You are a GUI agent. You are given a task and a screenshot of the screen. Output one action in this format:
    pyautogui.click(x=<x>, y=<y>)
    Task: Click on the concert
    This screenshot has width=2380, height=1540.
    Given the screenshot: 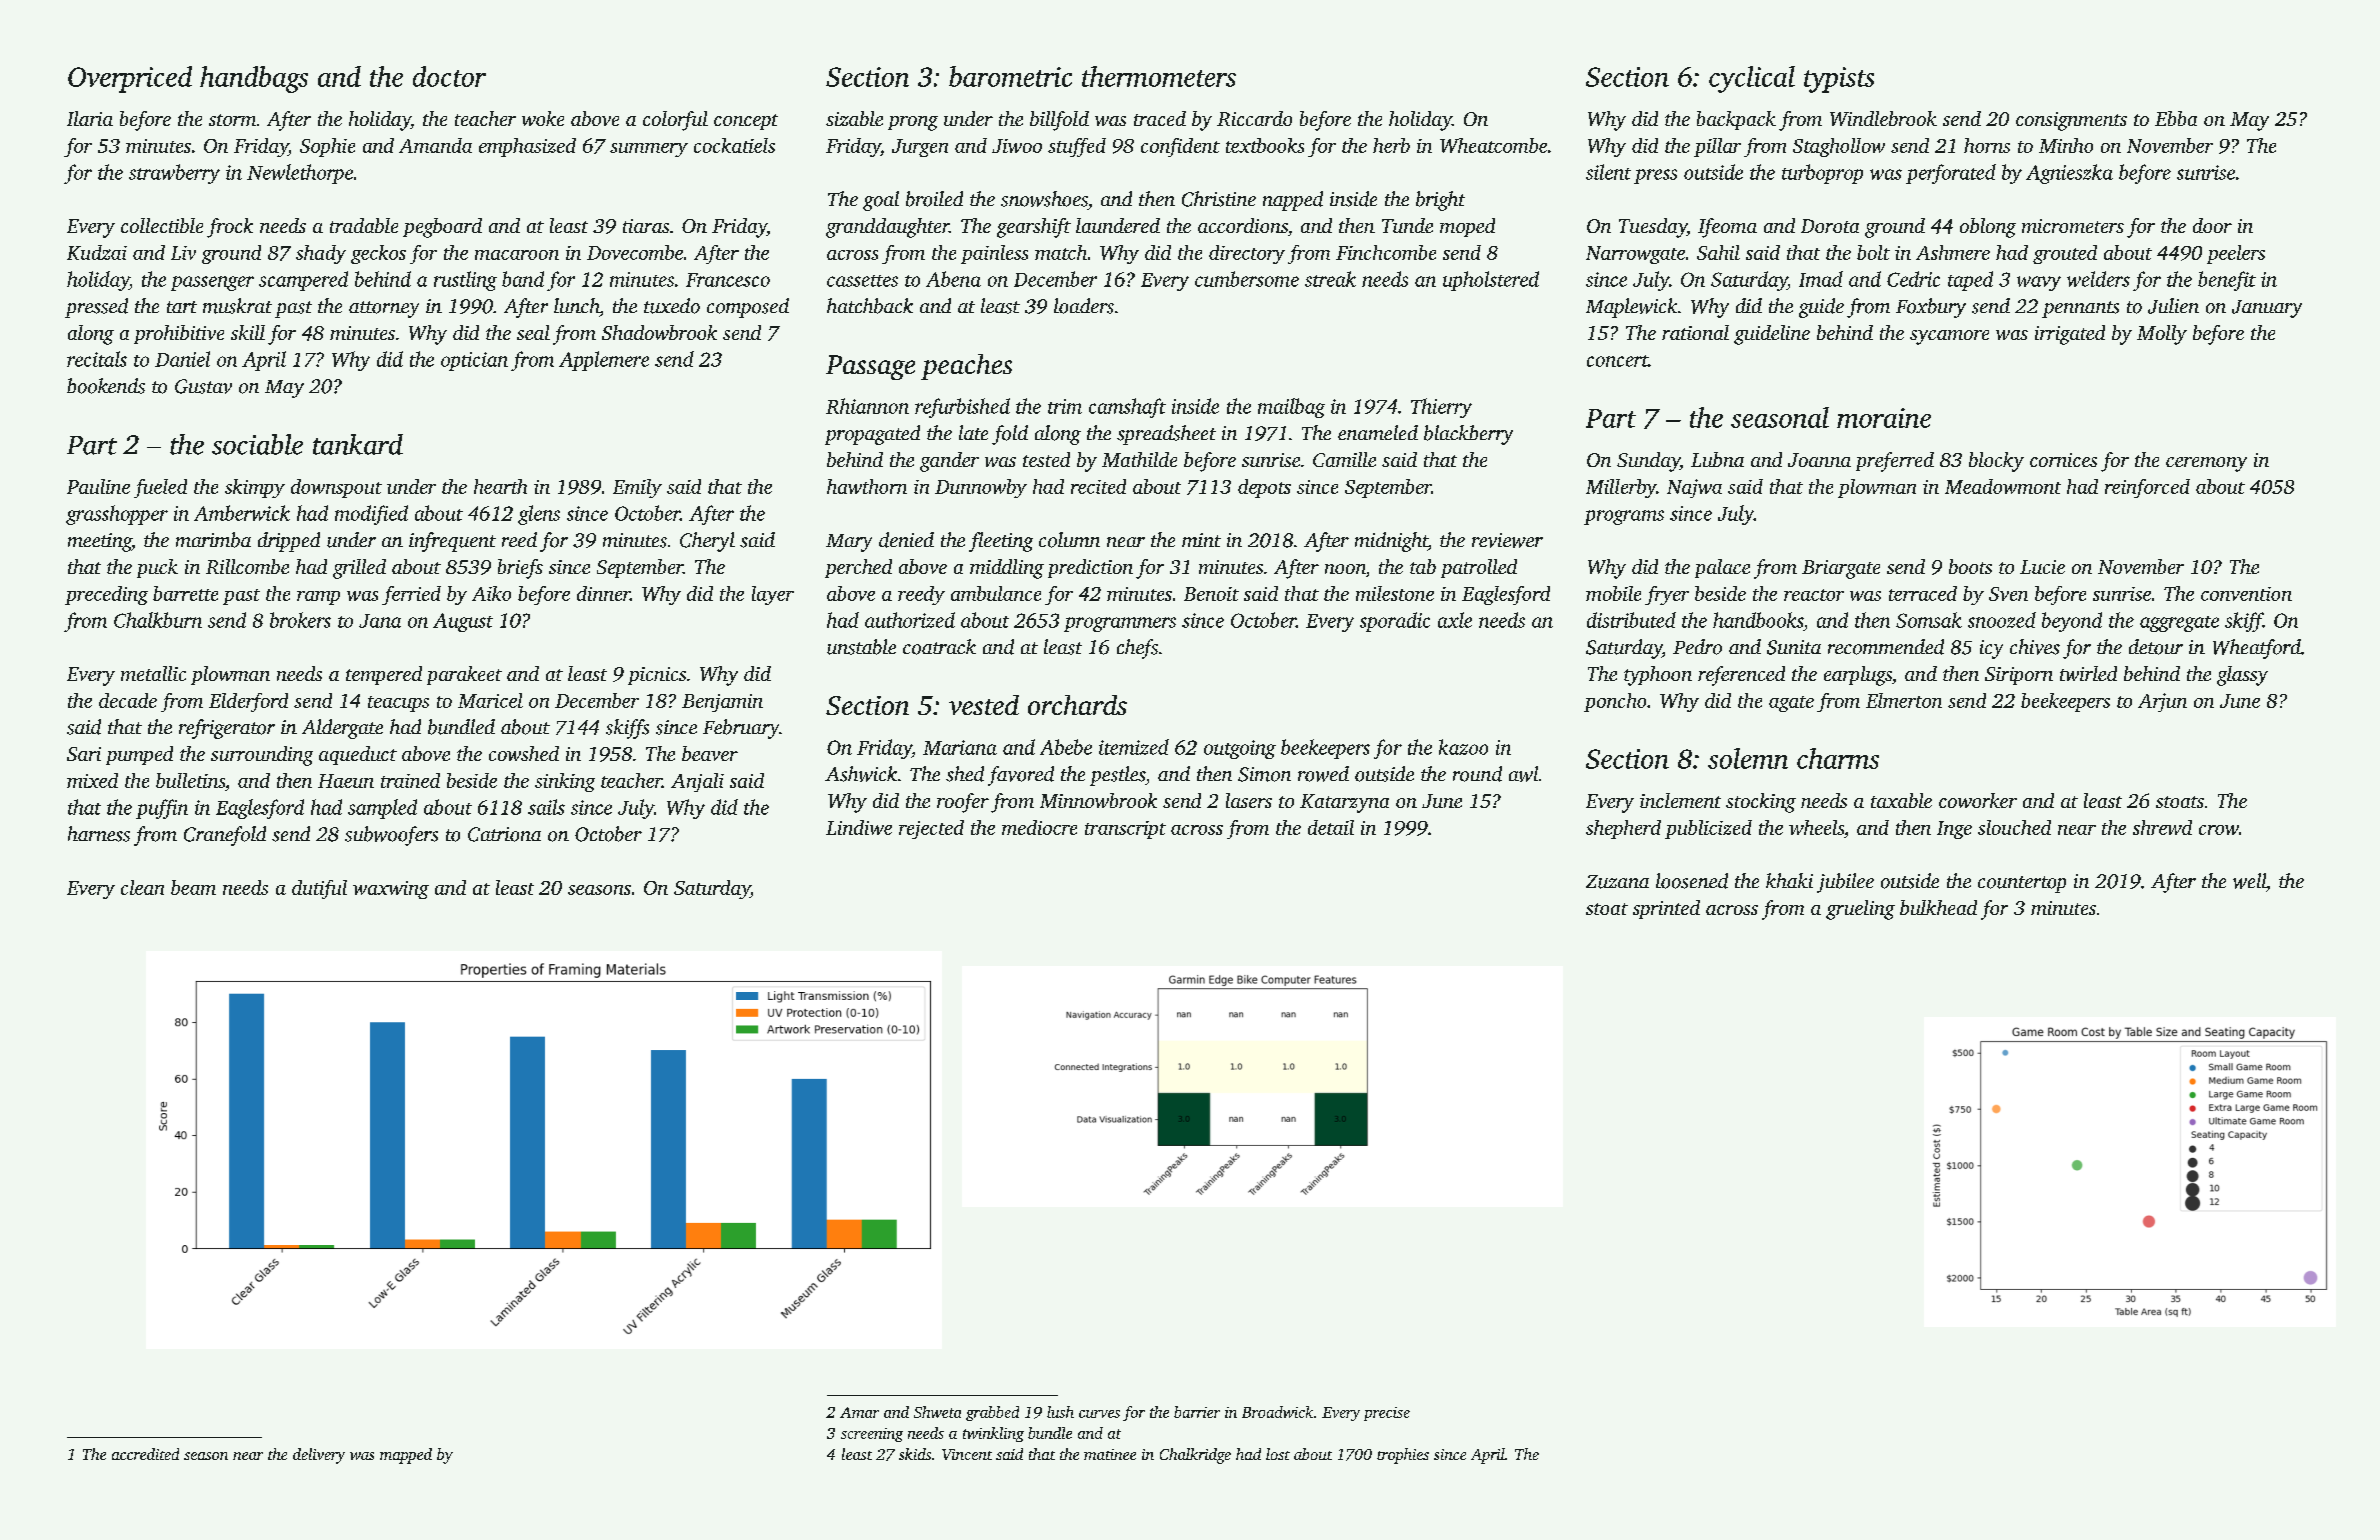 What is the action you would take?
    pyautogui.click(x=1617, y=361)
